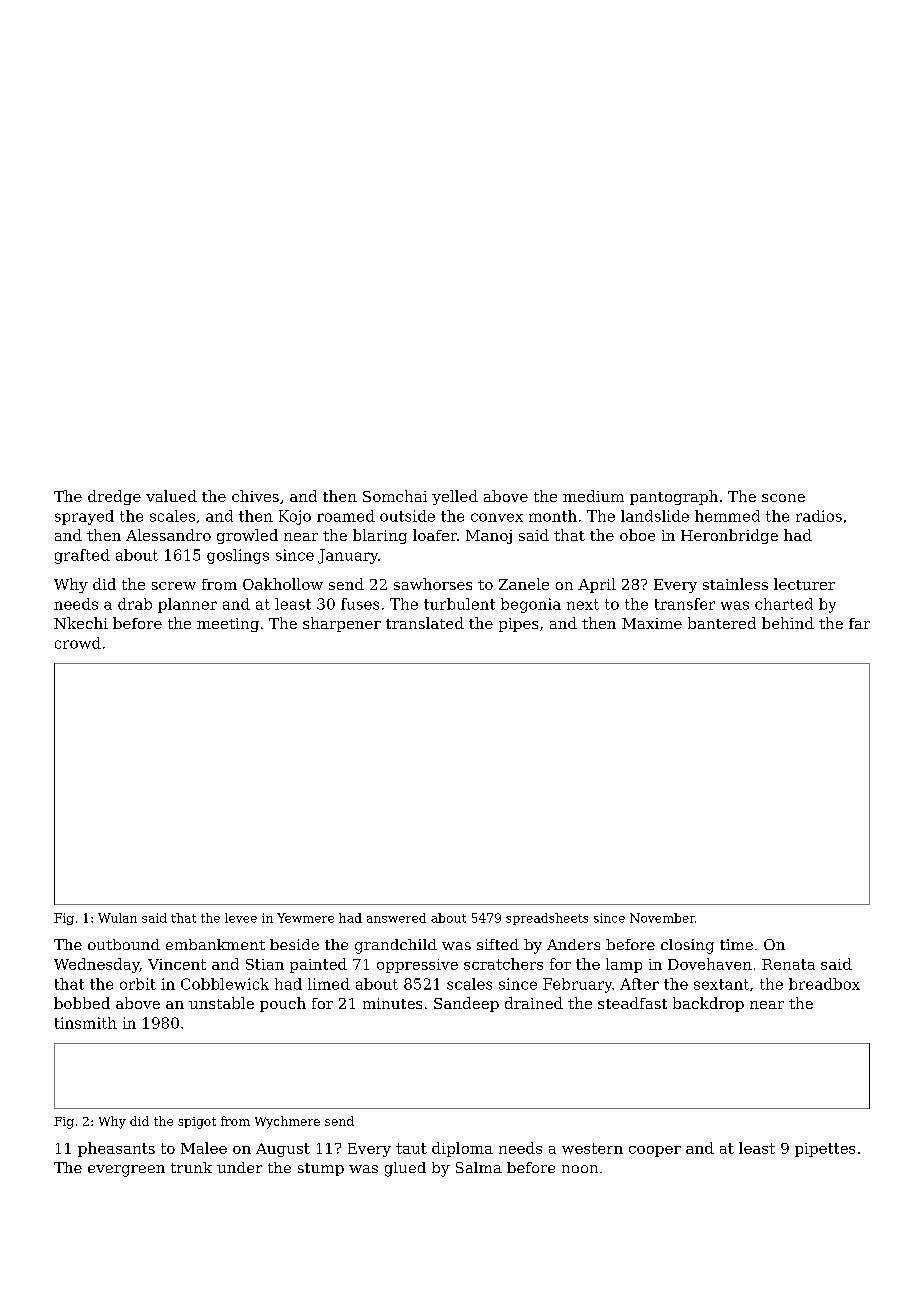 The image size is (924, 1308). Describe the element at coordinates (342, 624) in the screenshot. I see `sharpener` at that location.
